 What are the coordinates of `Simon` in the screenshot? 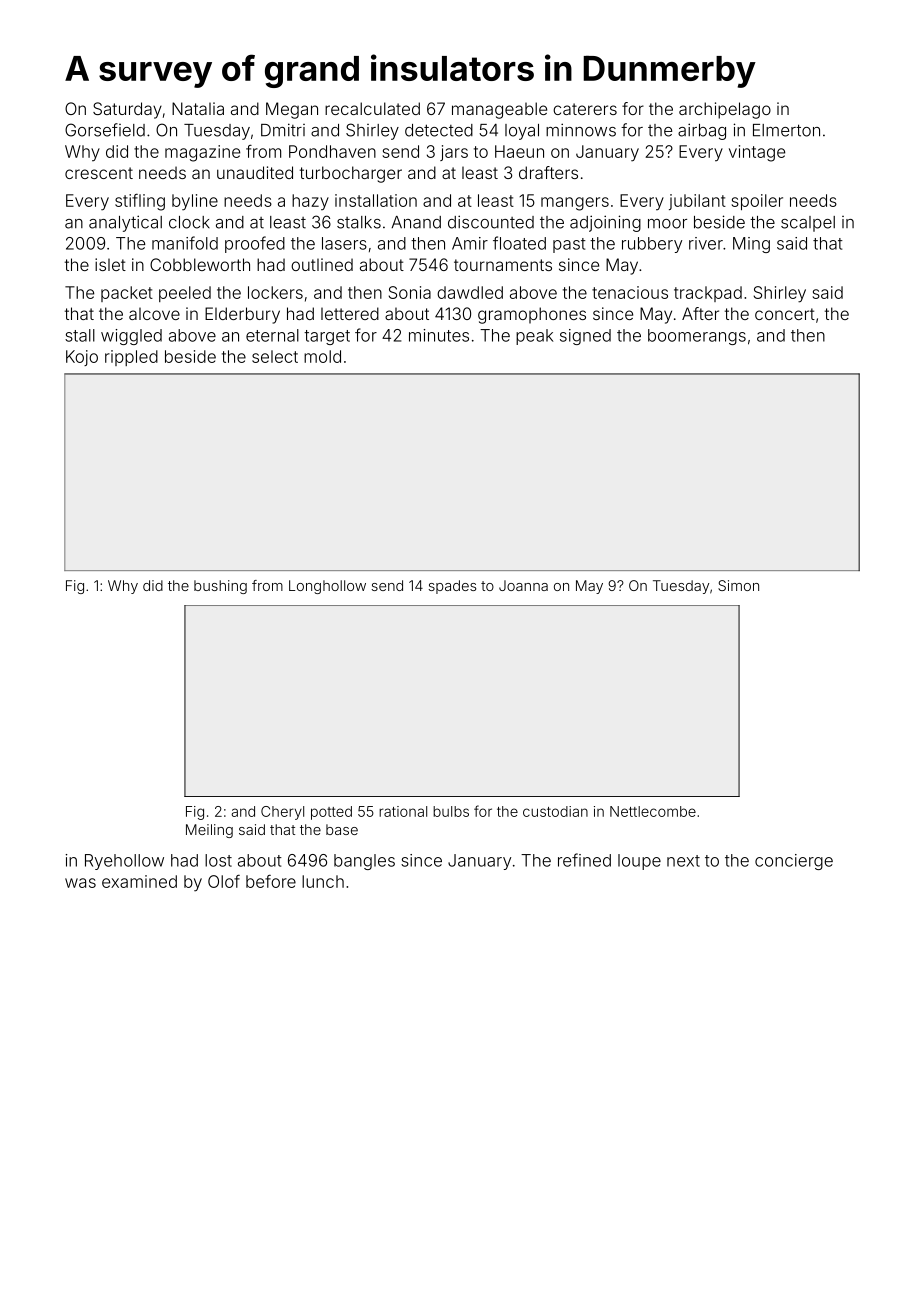 It's located at (738, 585).
